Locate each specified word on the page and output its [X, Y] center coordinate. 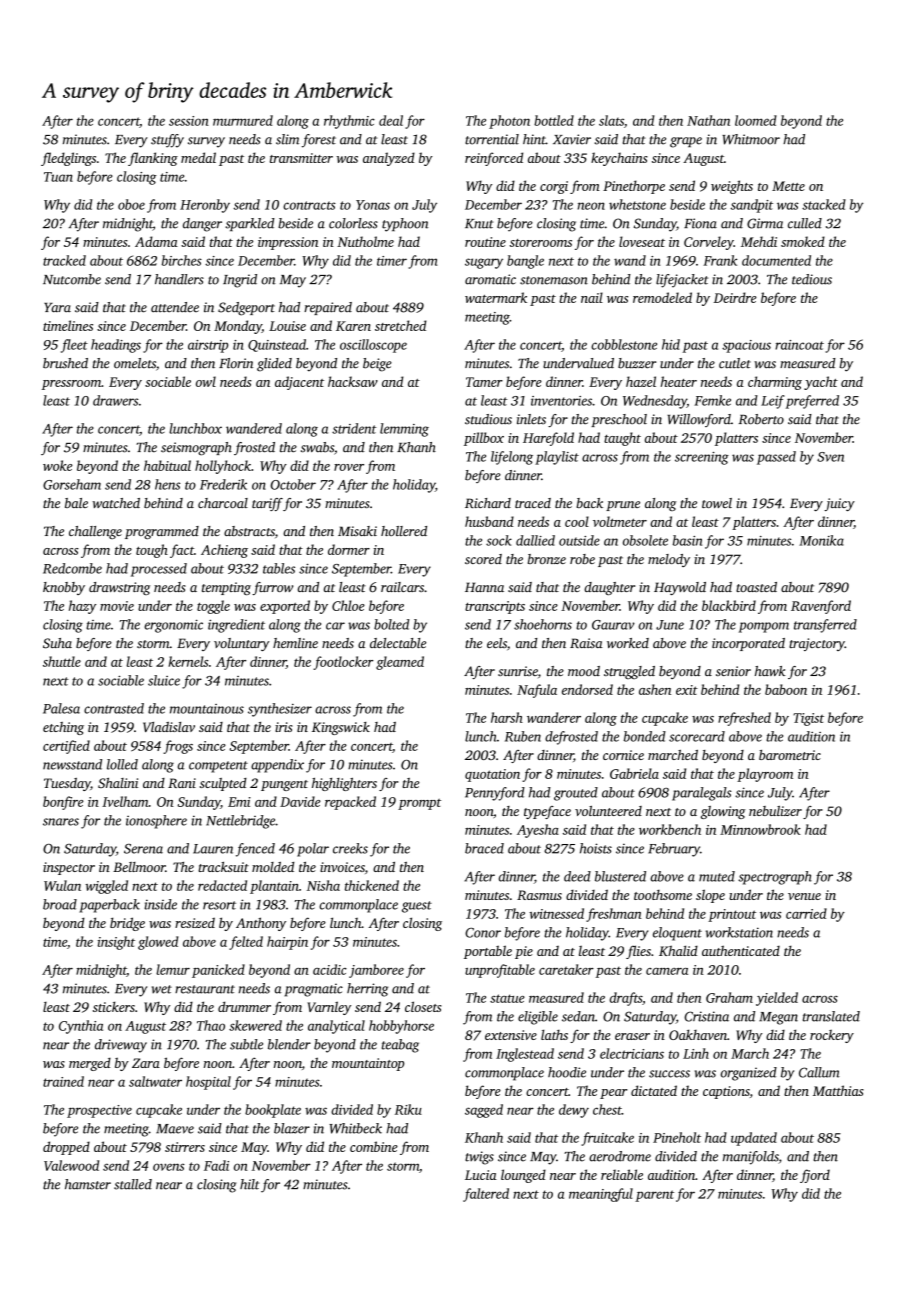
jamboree [376, 971]
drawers [115, 400]
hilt [249, 1184]
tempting [226, 588]
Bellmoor [139, 867]
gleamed [400, 663]
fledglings [68, 159]
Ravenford [821, 607]
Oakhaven [698, 1034]
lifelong [512, 458]
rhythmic [349, 122]
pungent [284, 785]
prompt [419, 804]
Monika [821, 540]
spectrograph [775, 878]
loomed [756, 120]
